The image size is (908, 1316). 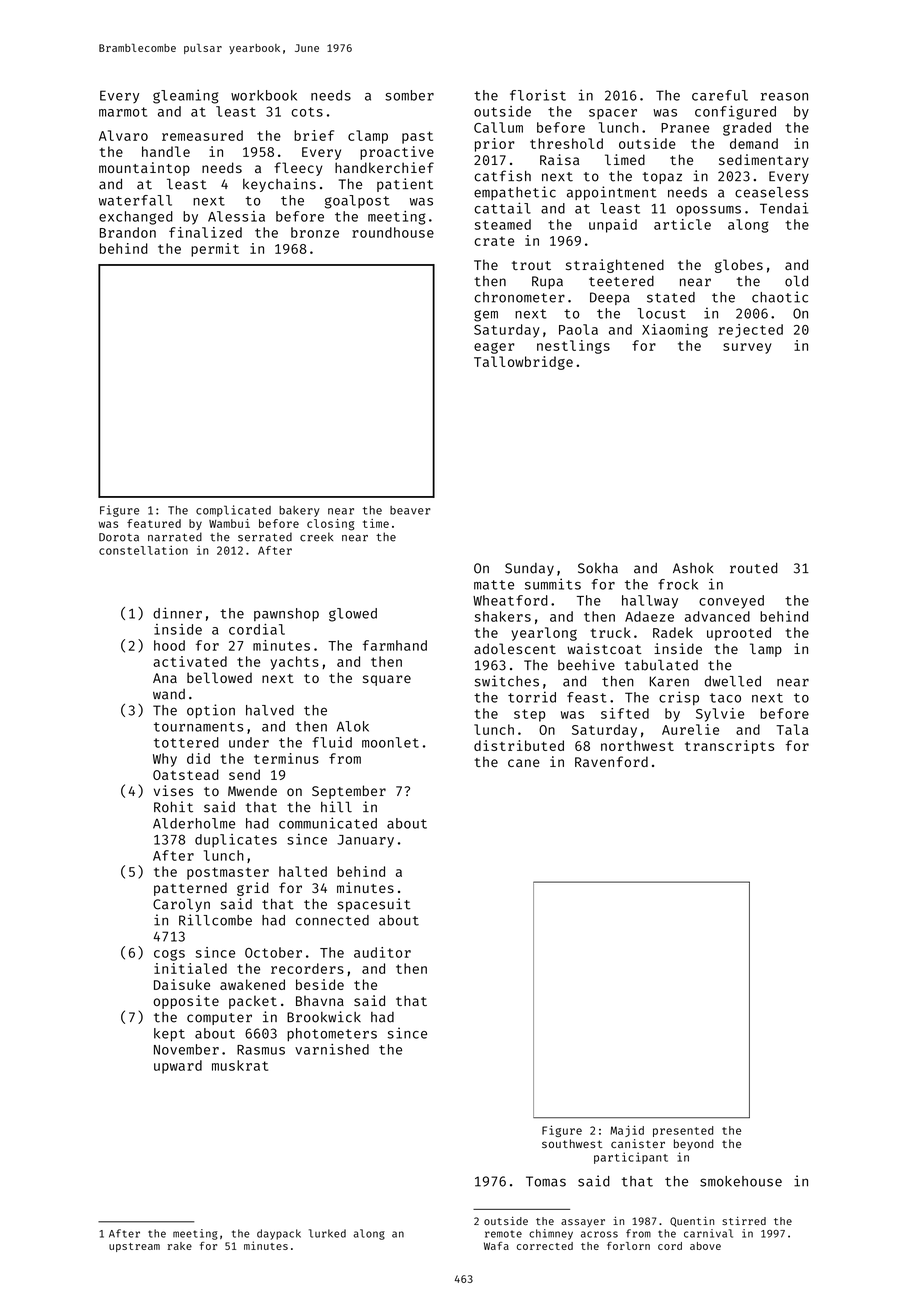 I want to click on duplicates, so click(x=236, y=841).
